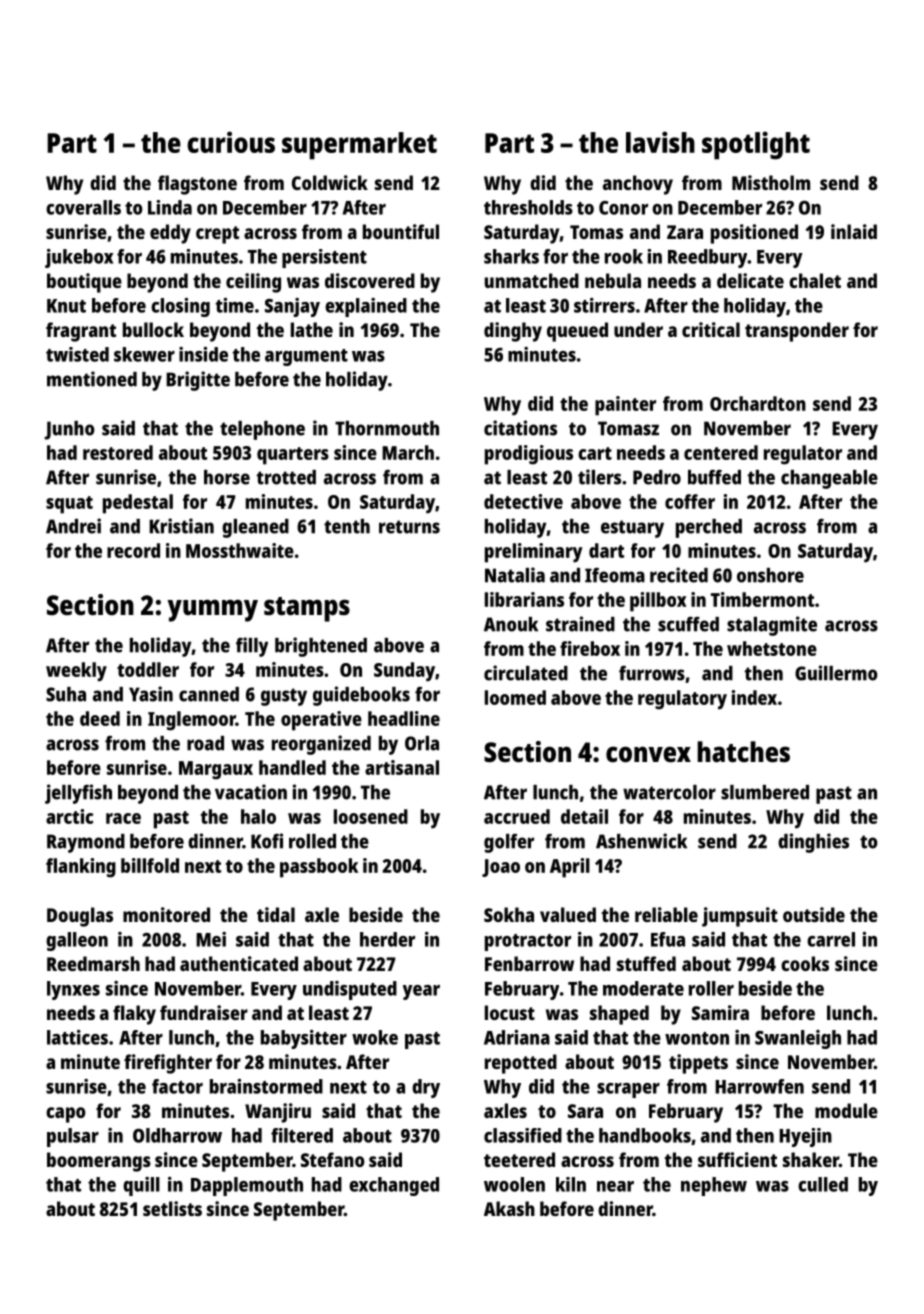 This screenshot has width=924, height=1314. I want to click on dinghy, so click(513, 332).
